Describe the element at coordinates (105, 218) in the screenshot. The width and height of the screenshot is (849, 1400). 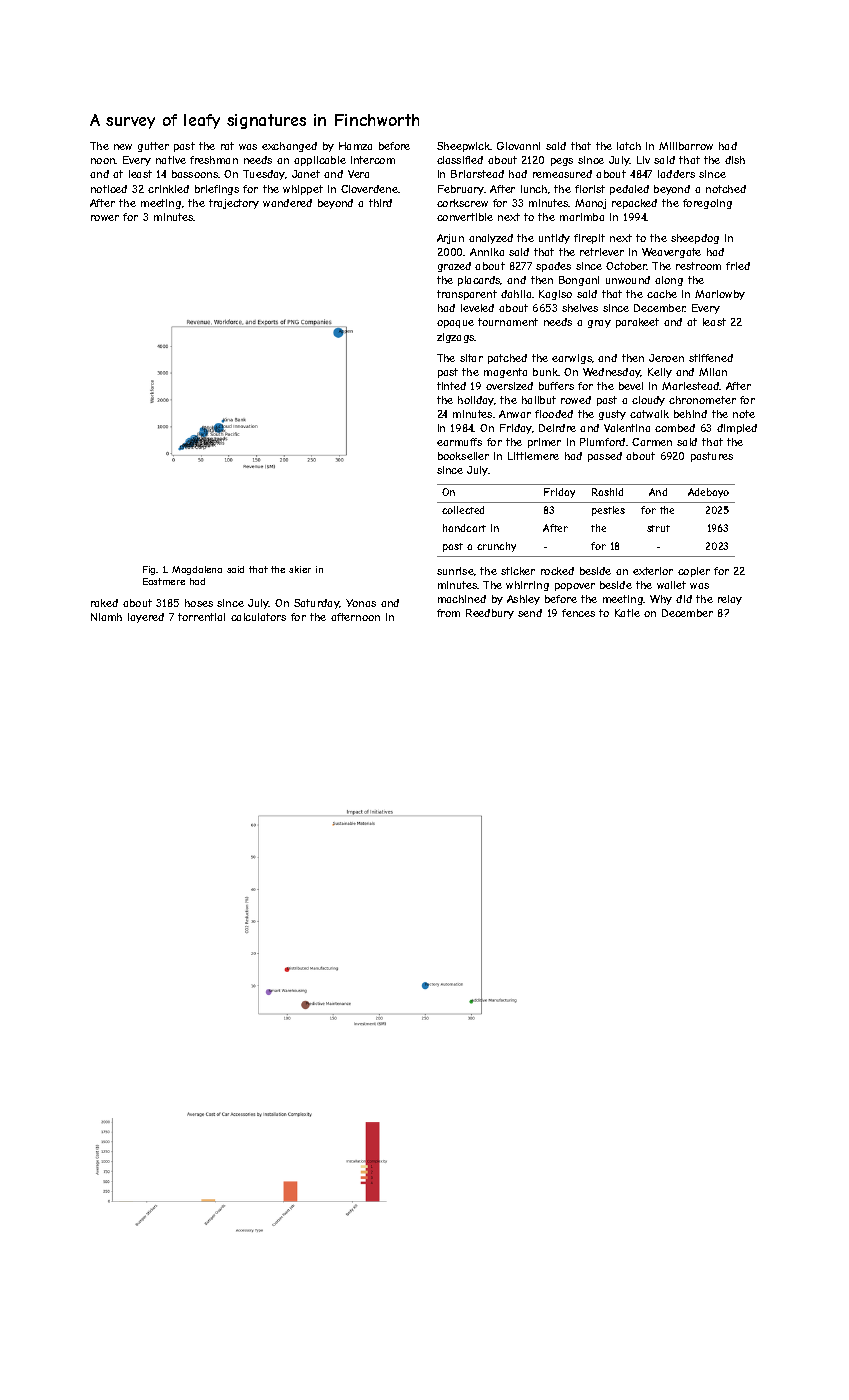
I see `rower` at that location.
